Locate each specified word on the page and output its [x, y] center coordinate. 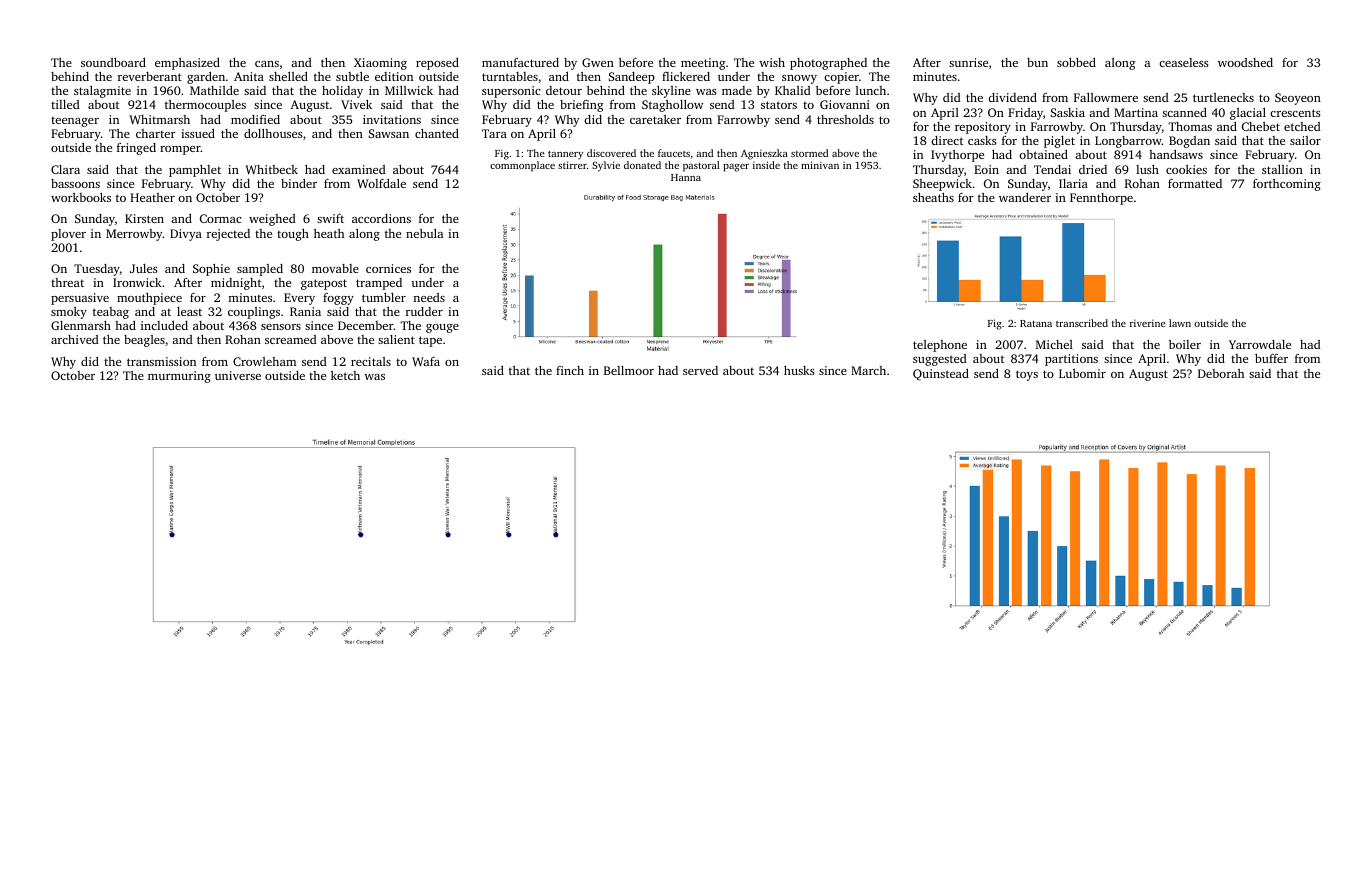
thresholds [845, 119]
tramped [379, 284]
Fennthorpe [1101, 199]
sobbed [1076, 62]
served [700, 370]
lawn [1180, 323]
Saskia [1067, 112]
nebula [424, 233]
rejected [228, 235]
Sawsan [388, 133]
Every [299, 299]
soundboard [113, 62]
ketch [345, 375]
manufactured [520, 62]
